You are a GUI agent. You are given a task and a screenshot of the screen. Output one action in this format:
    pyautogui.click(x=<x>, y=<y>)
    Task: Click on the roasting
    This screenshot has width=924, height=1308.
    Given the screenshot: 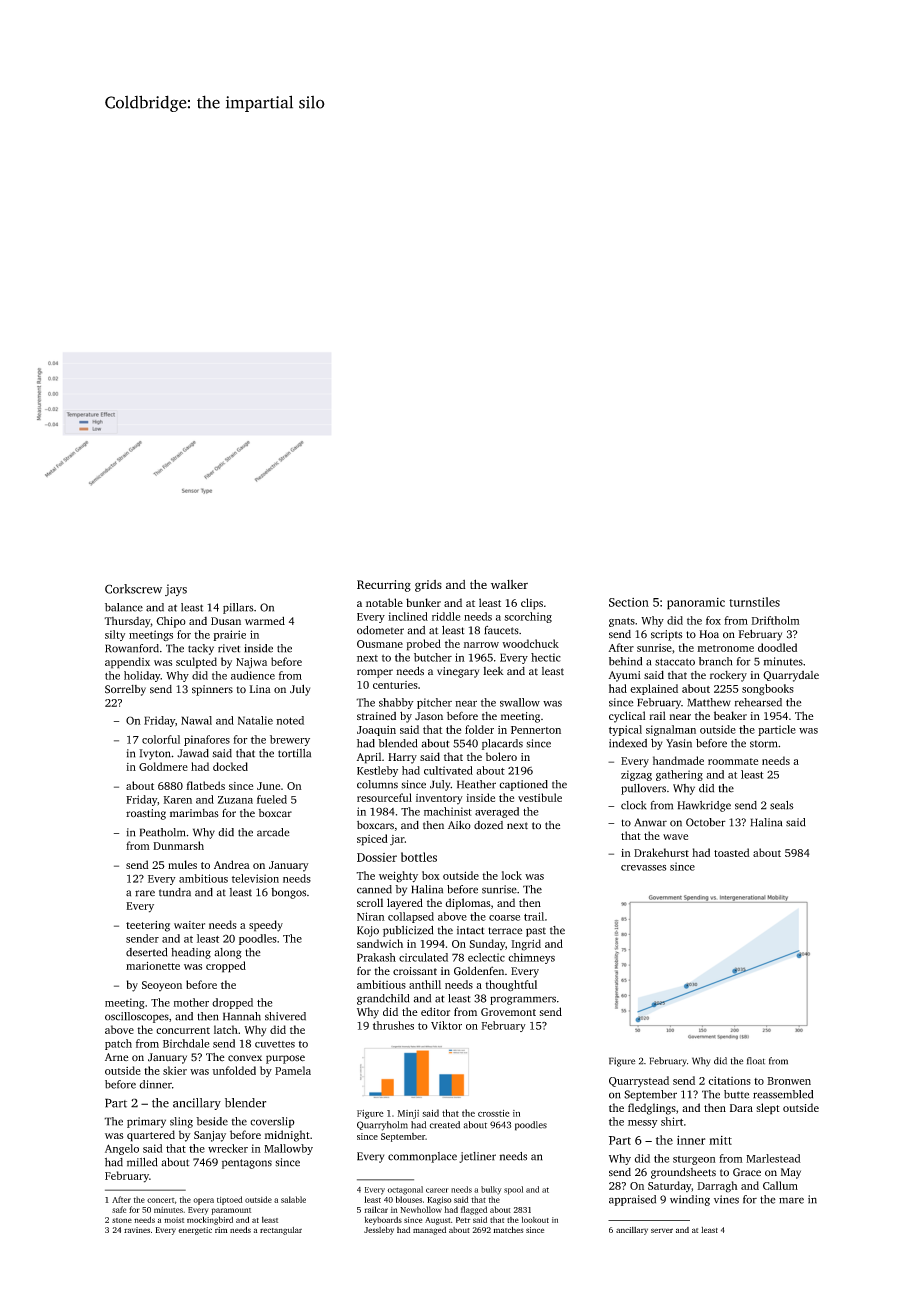 What is the action you would take?
    pyautogui.click(x=146, y=814)
